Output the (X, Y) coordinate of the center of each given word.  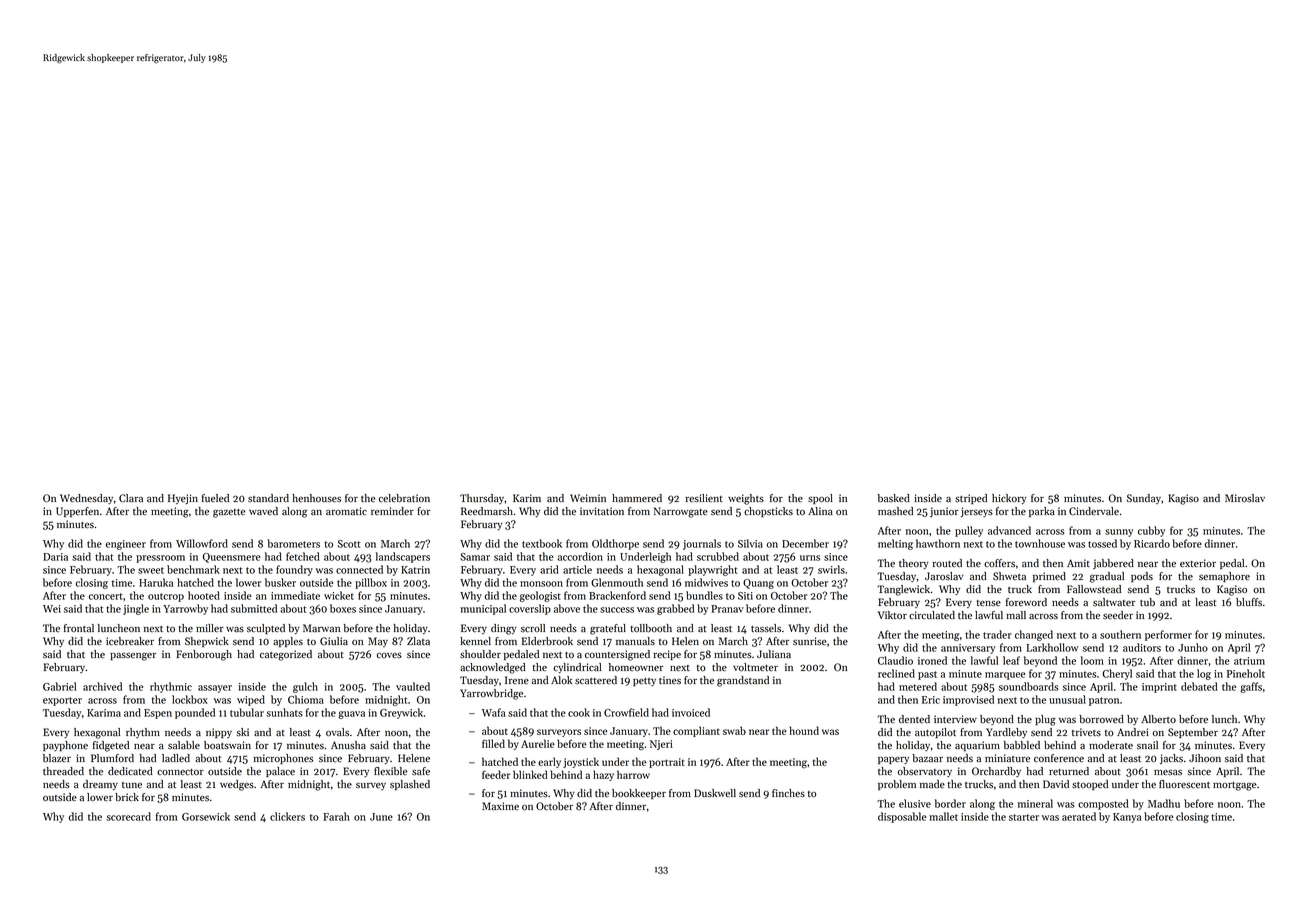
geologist (540, 596)
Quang (758, 584)
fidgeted (111, 746)
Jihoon (1205, 758)
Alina (820, 511)
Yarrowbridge (491, 694)
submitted (254, 608)
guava (351, 715)
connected (359, 569)
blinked (530, 774)
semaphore (1224, 577)
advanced (1009, 530)
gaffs (1251, 687)
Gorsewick (206, 816)
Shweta (1009, 576)
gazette (229, 513)
